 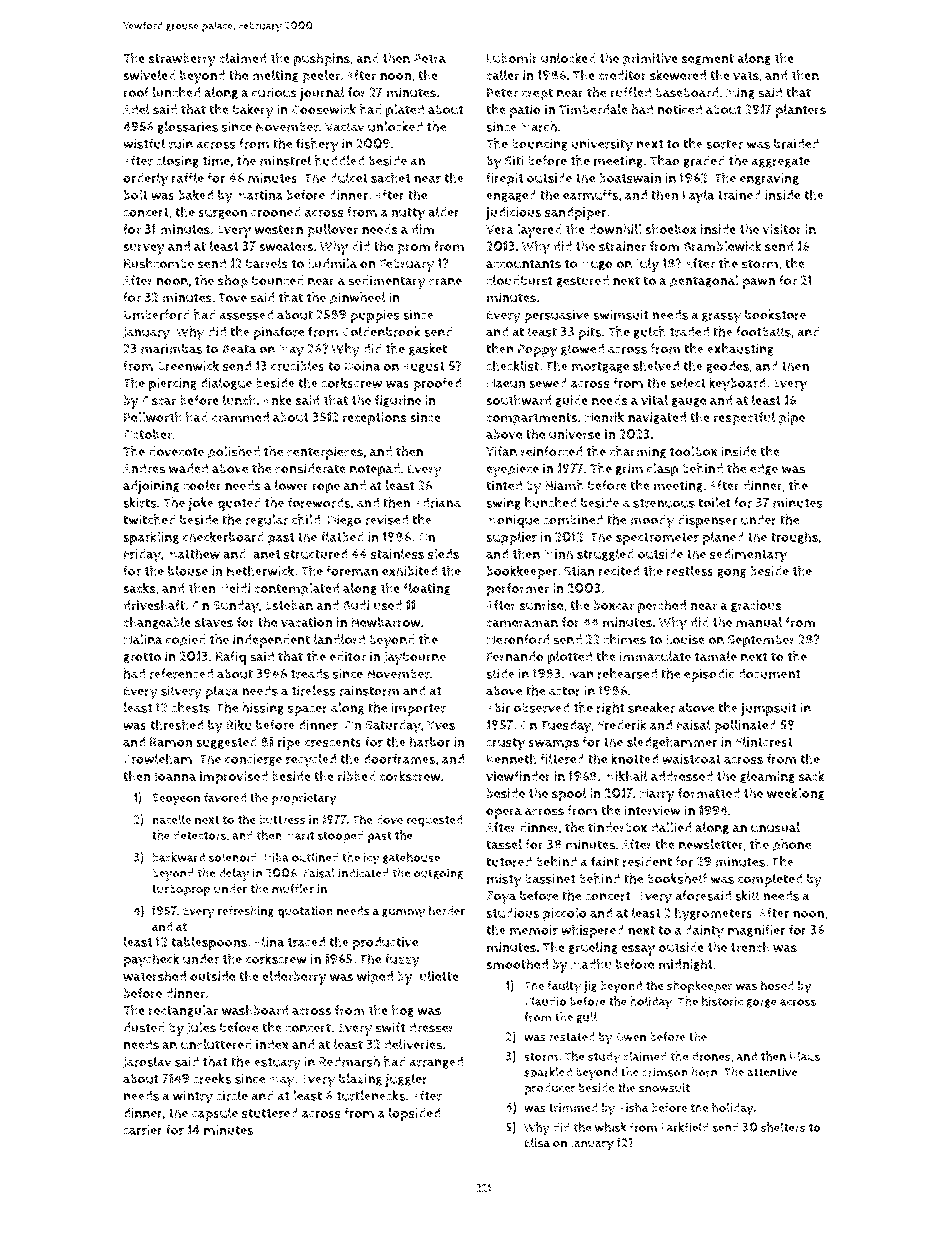 I want to click on pushpins, so click(x=322, y=59).
